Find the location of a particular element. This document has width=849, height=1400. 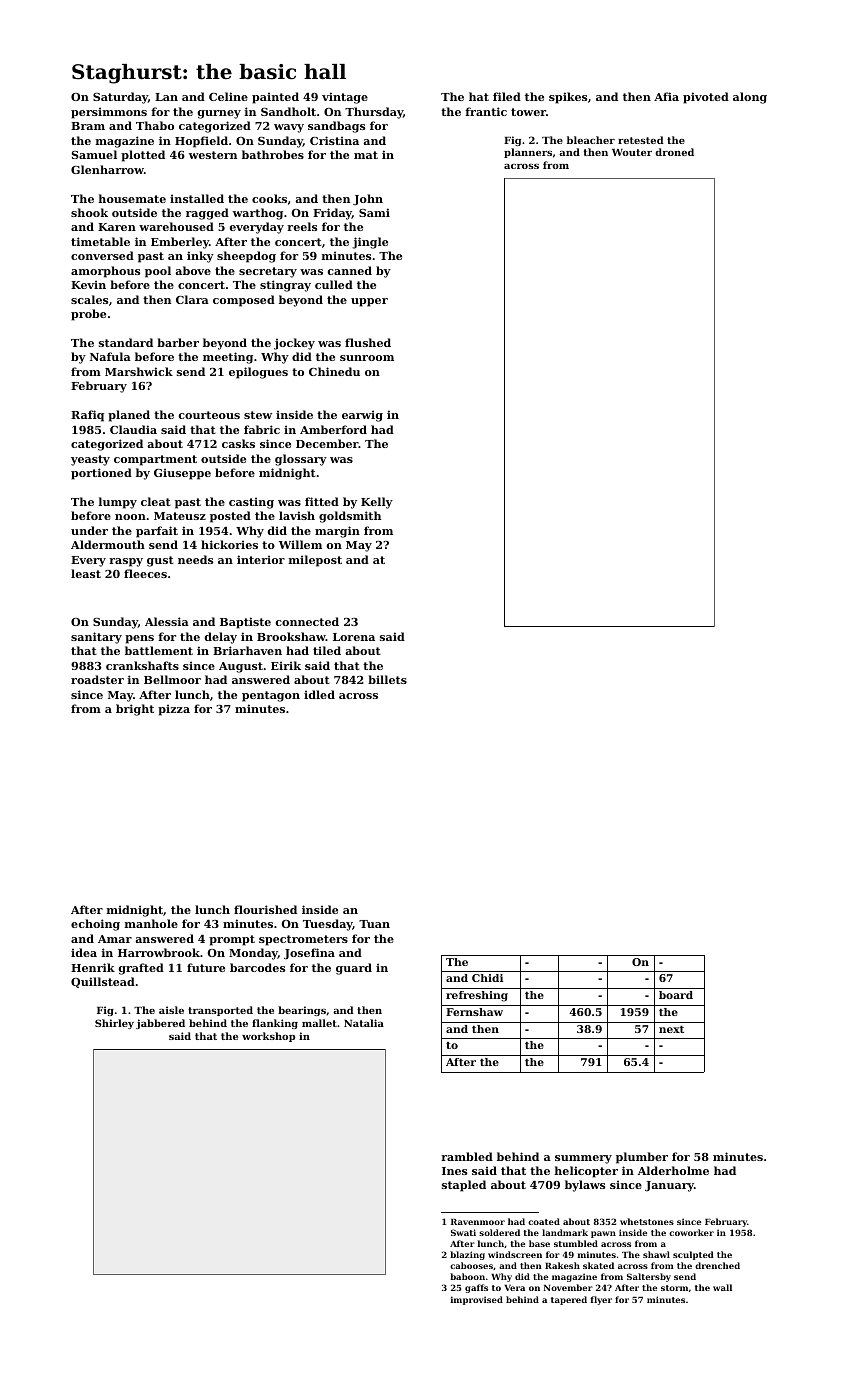

Saturday is located at coordinates (120, 98).
